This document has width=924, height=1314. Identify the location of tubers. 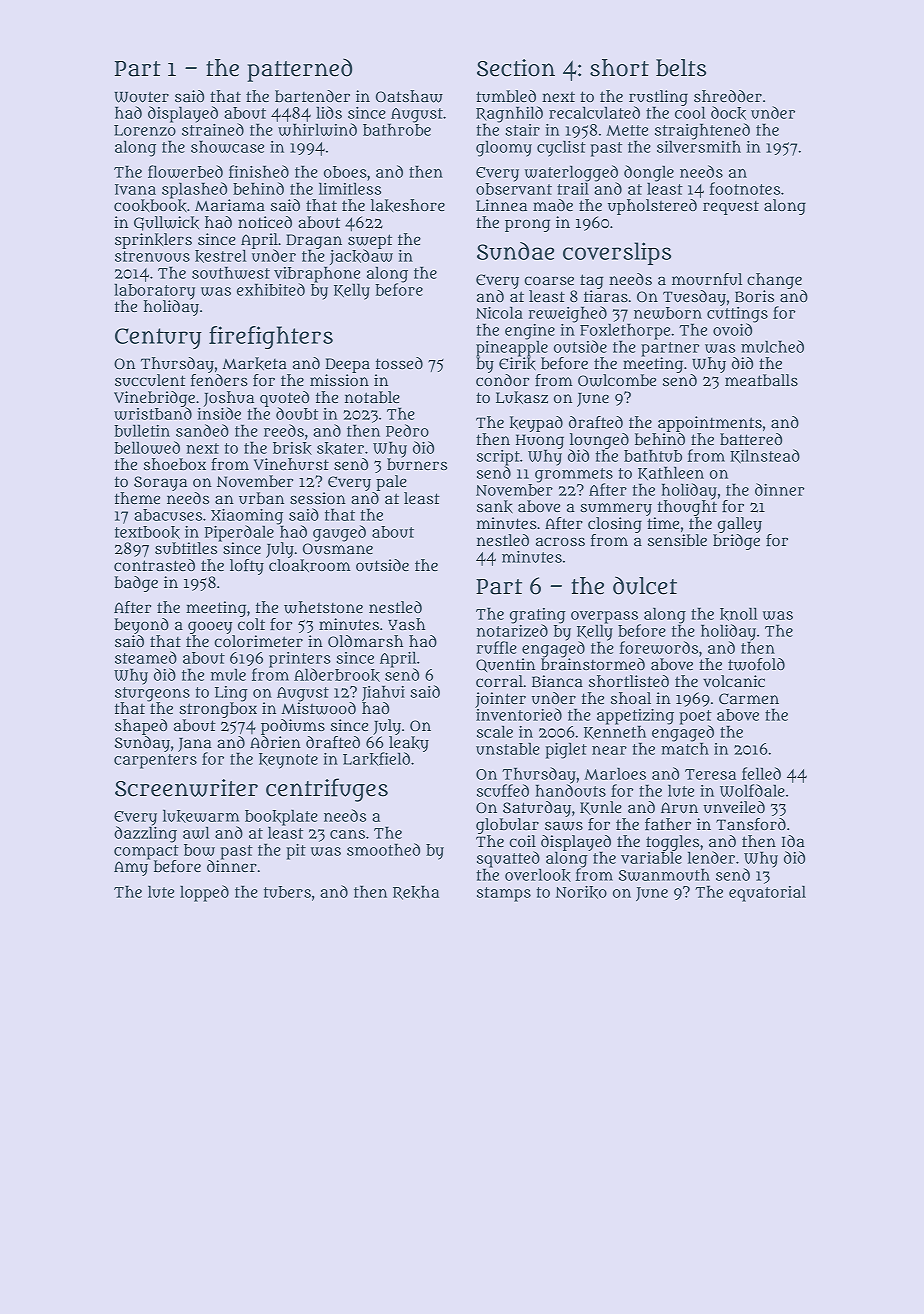
(287, 892).
